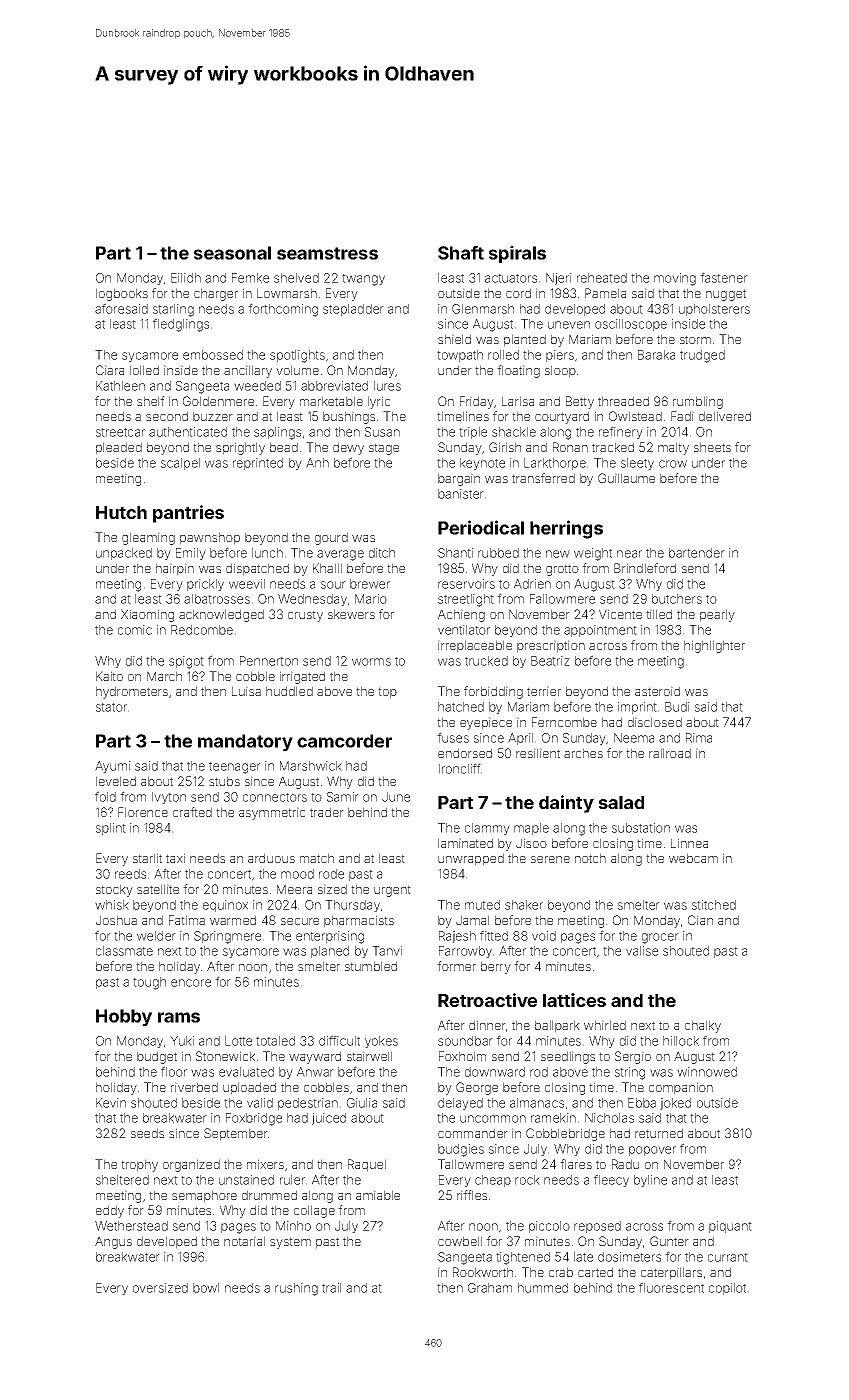 The height and width of the screenshot is (1400, 849). What do you see at coordinates (597, 1227) in the screenshot?
I see `reposed` at bounding box center [597, 1227].
